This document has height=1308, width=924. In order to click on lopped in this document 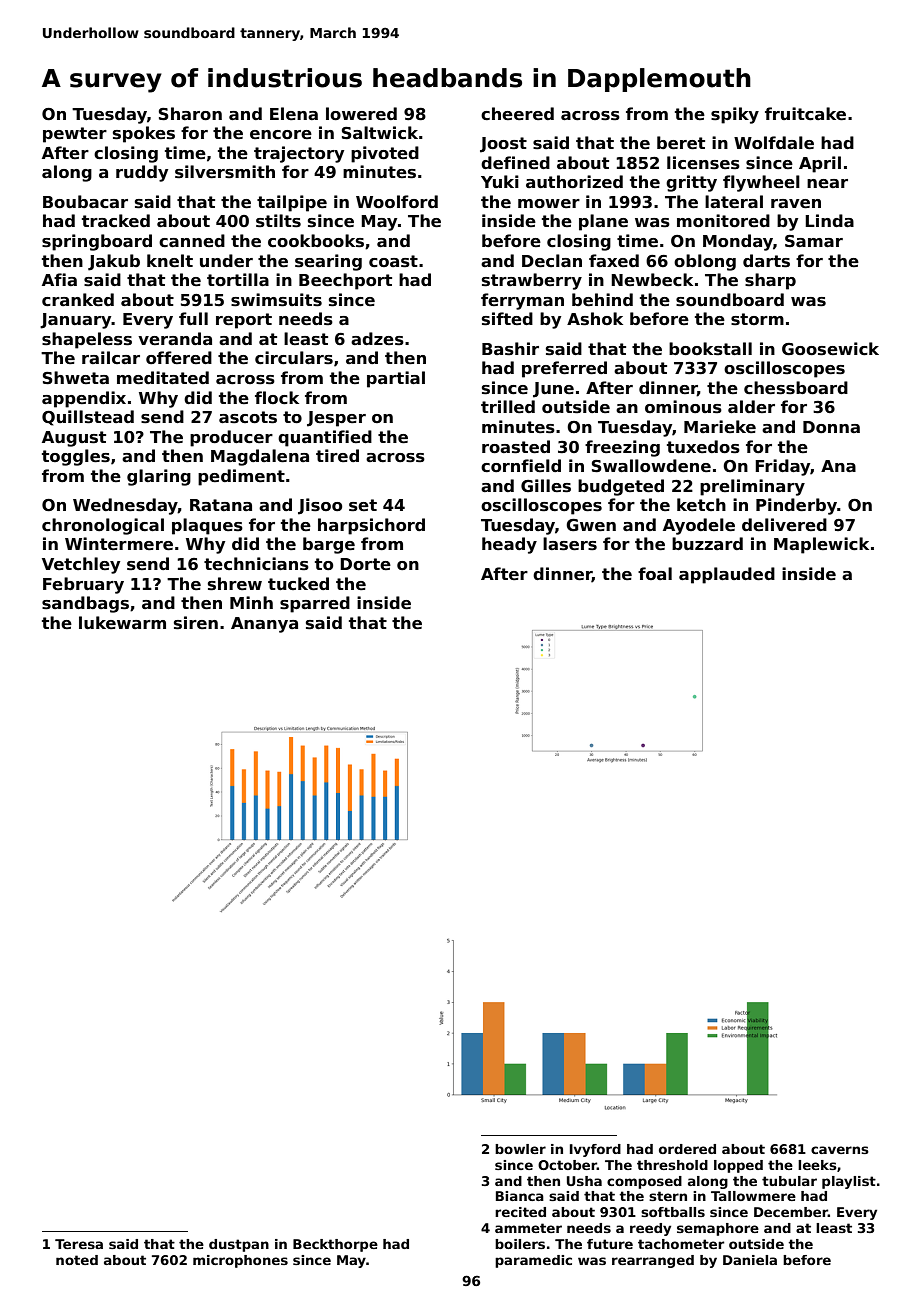, I will do `click(738, 1166)`.
